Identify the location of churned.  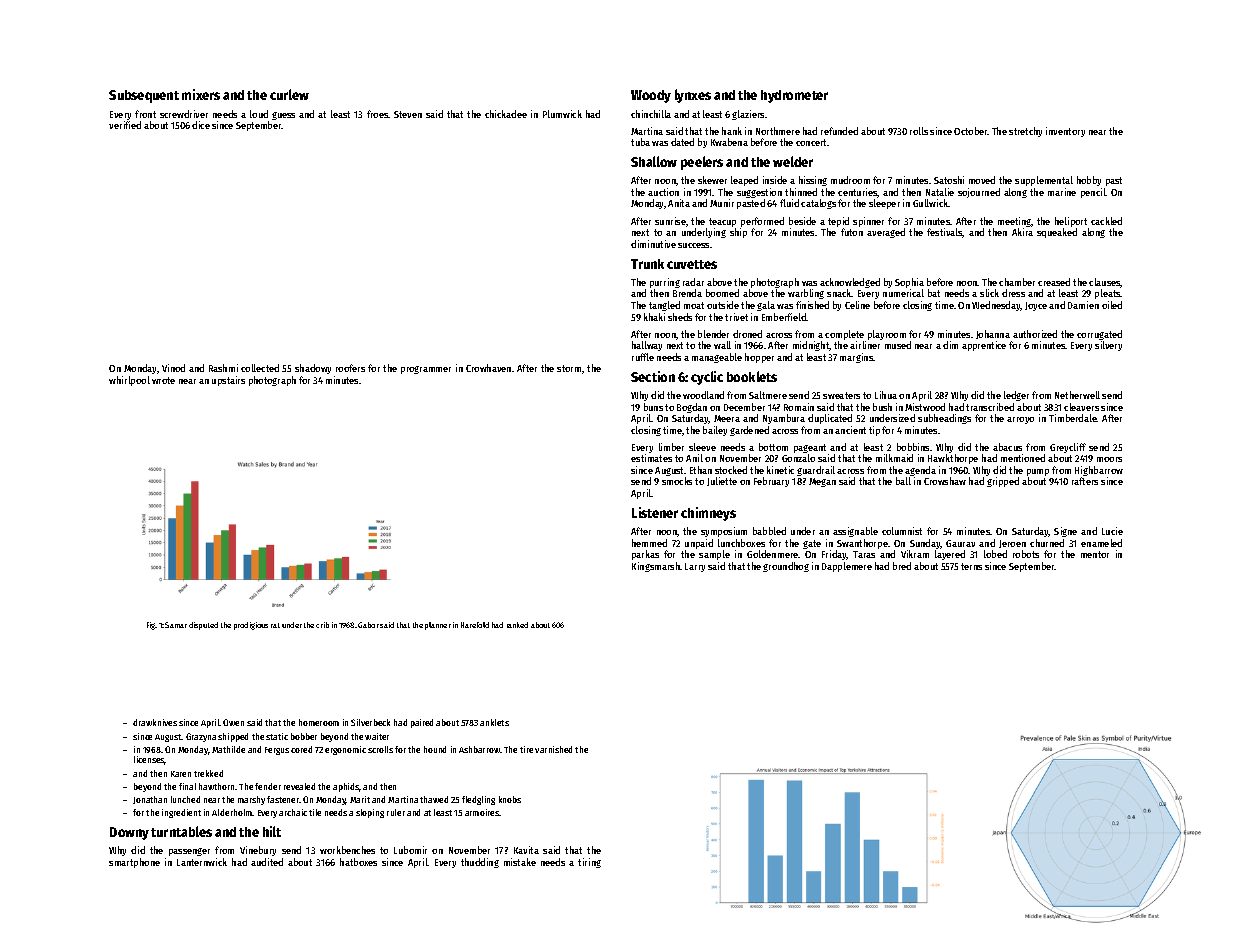
(1047, 543).
